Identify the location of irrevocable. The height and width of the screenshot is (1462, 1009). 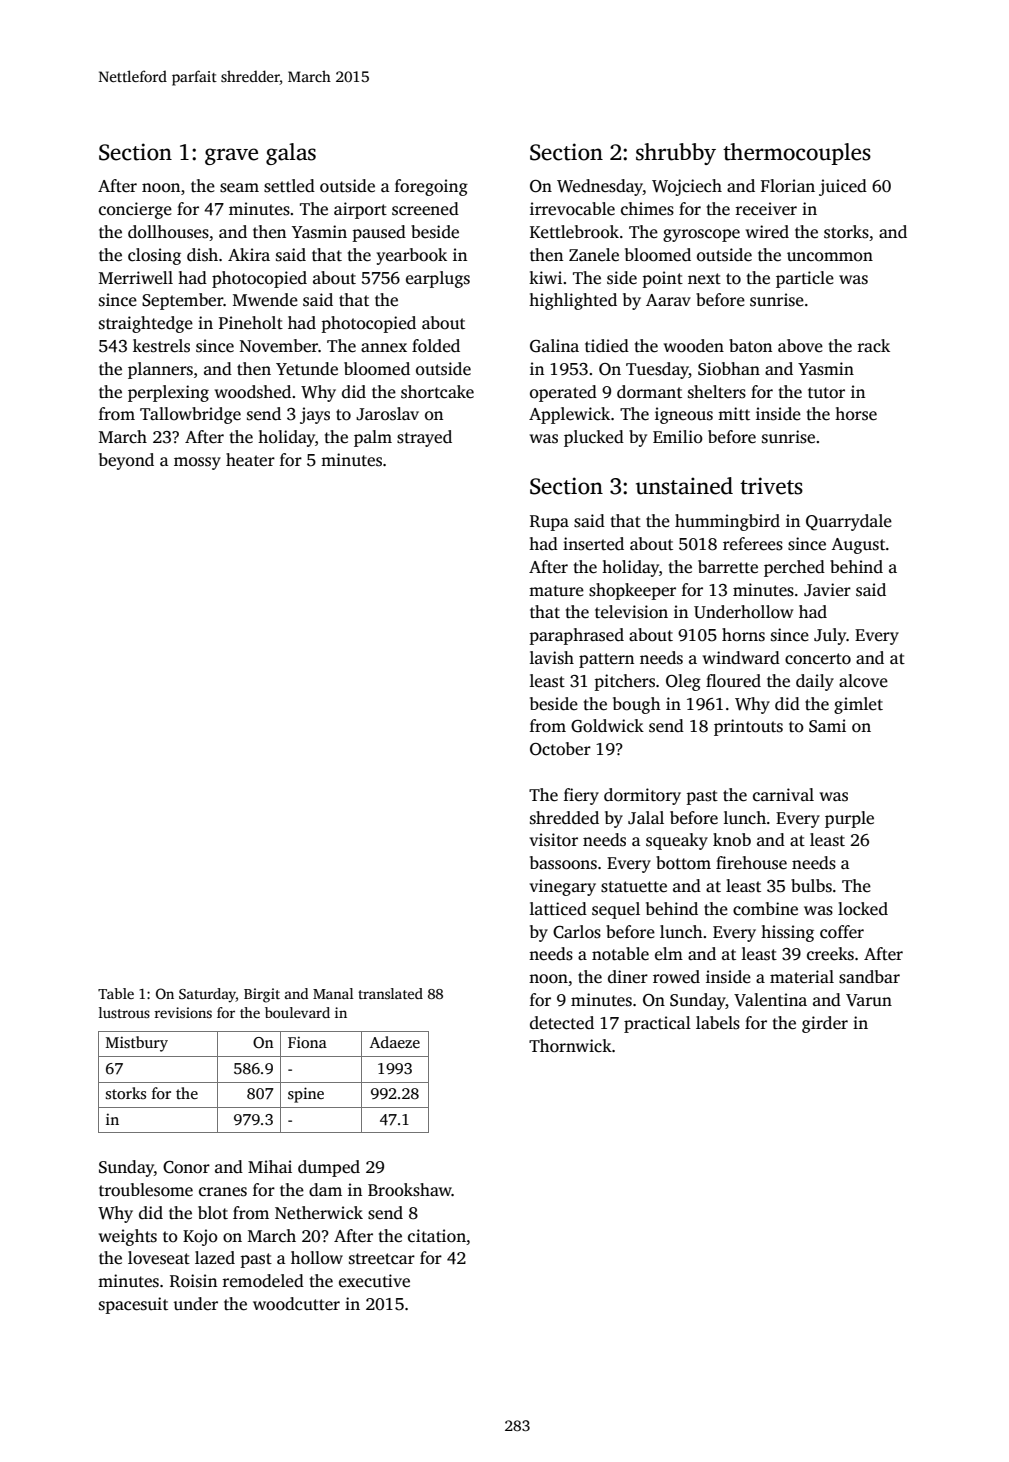
(572, 209).
